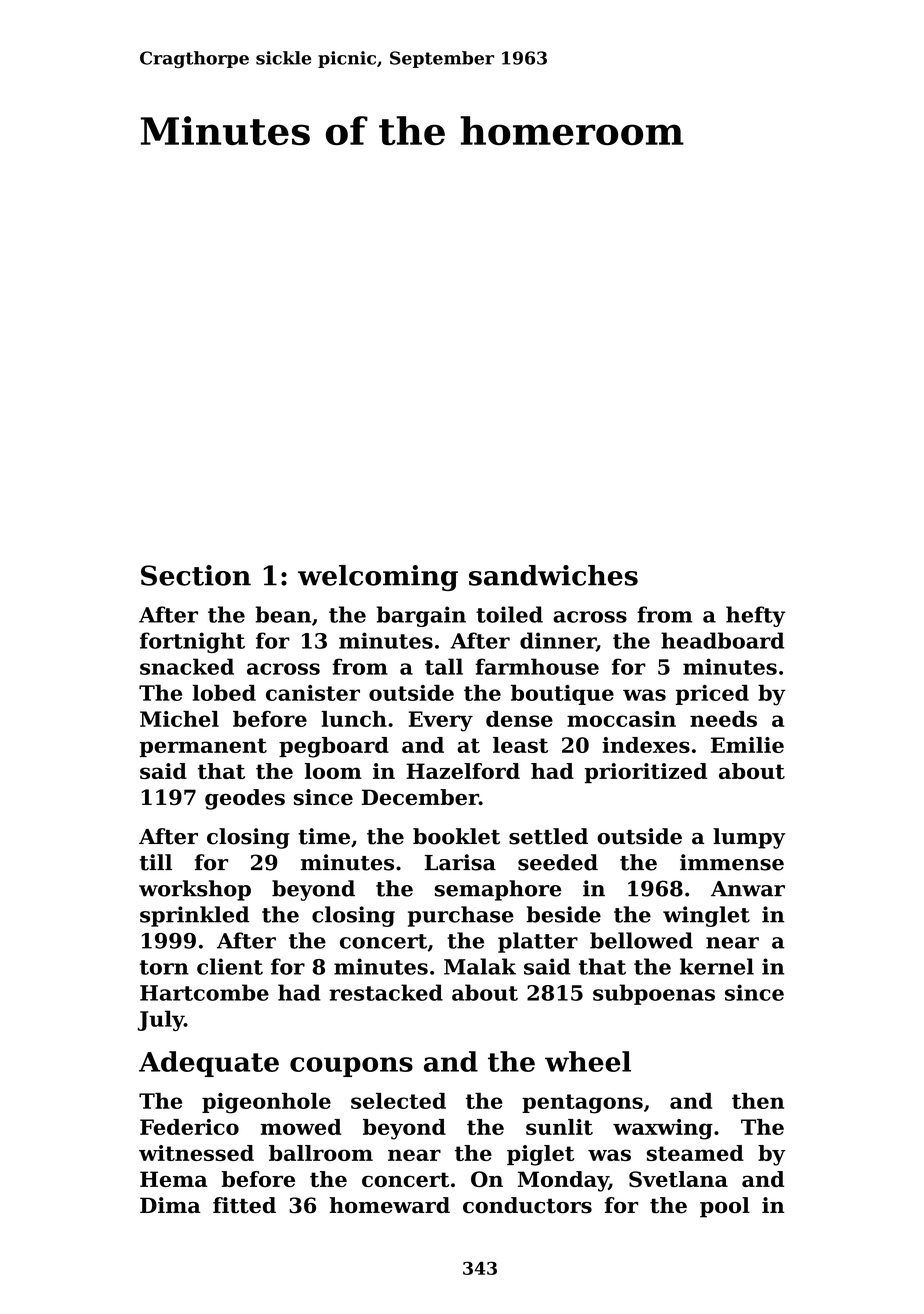 This page has width=924, height=1314. Describe the element at coordinates (706, 916) in the page. I see `winglet` at that location.
